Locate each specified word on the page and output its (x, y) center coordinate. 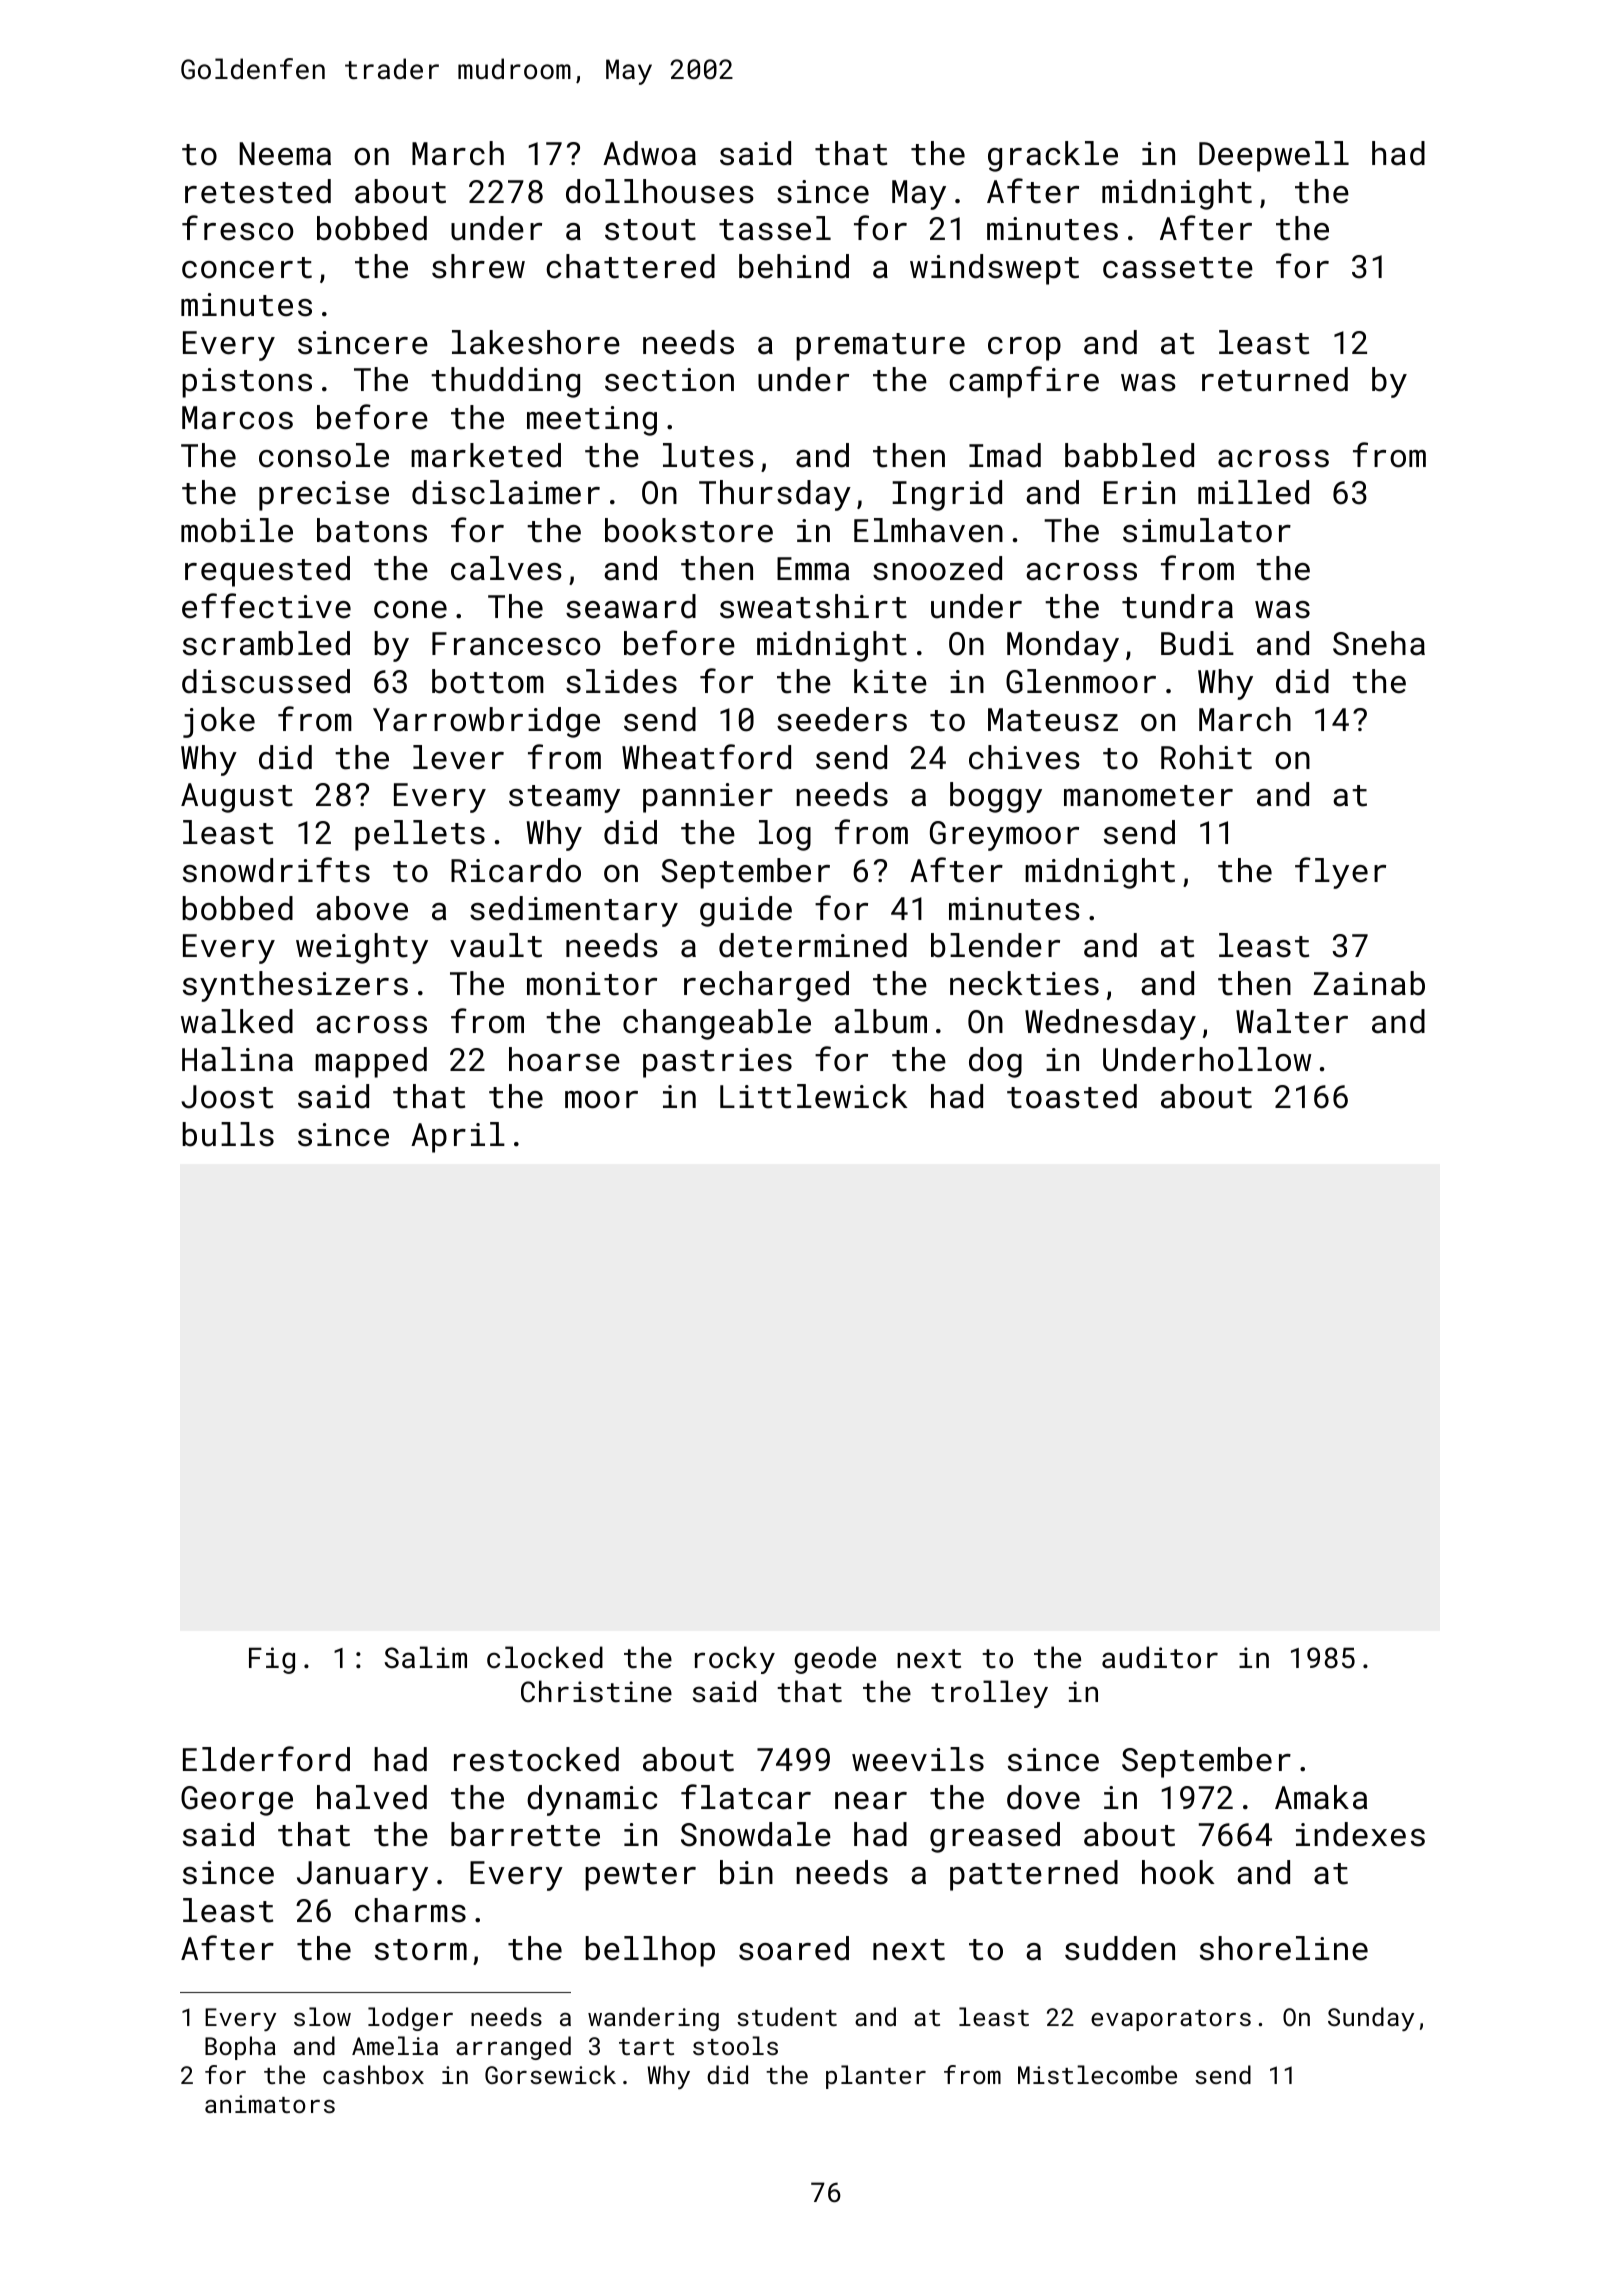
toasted (1072, 1096)
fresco (238, 228)
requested (267, 571)
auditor (1160, 1657)
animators (270, 2104)
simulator (1207, 530)
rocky (735, 1660)
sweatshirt (813, 606)
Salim (425, 1657)
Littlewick (814, 1096)
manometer (1148, 796)
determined (813, 945)
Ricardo (516, 870)
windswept (994, 269)
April (458, 1137)
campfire (1024, 382)
